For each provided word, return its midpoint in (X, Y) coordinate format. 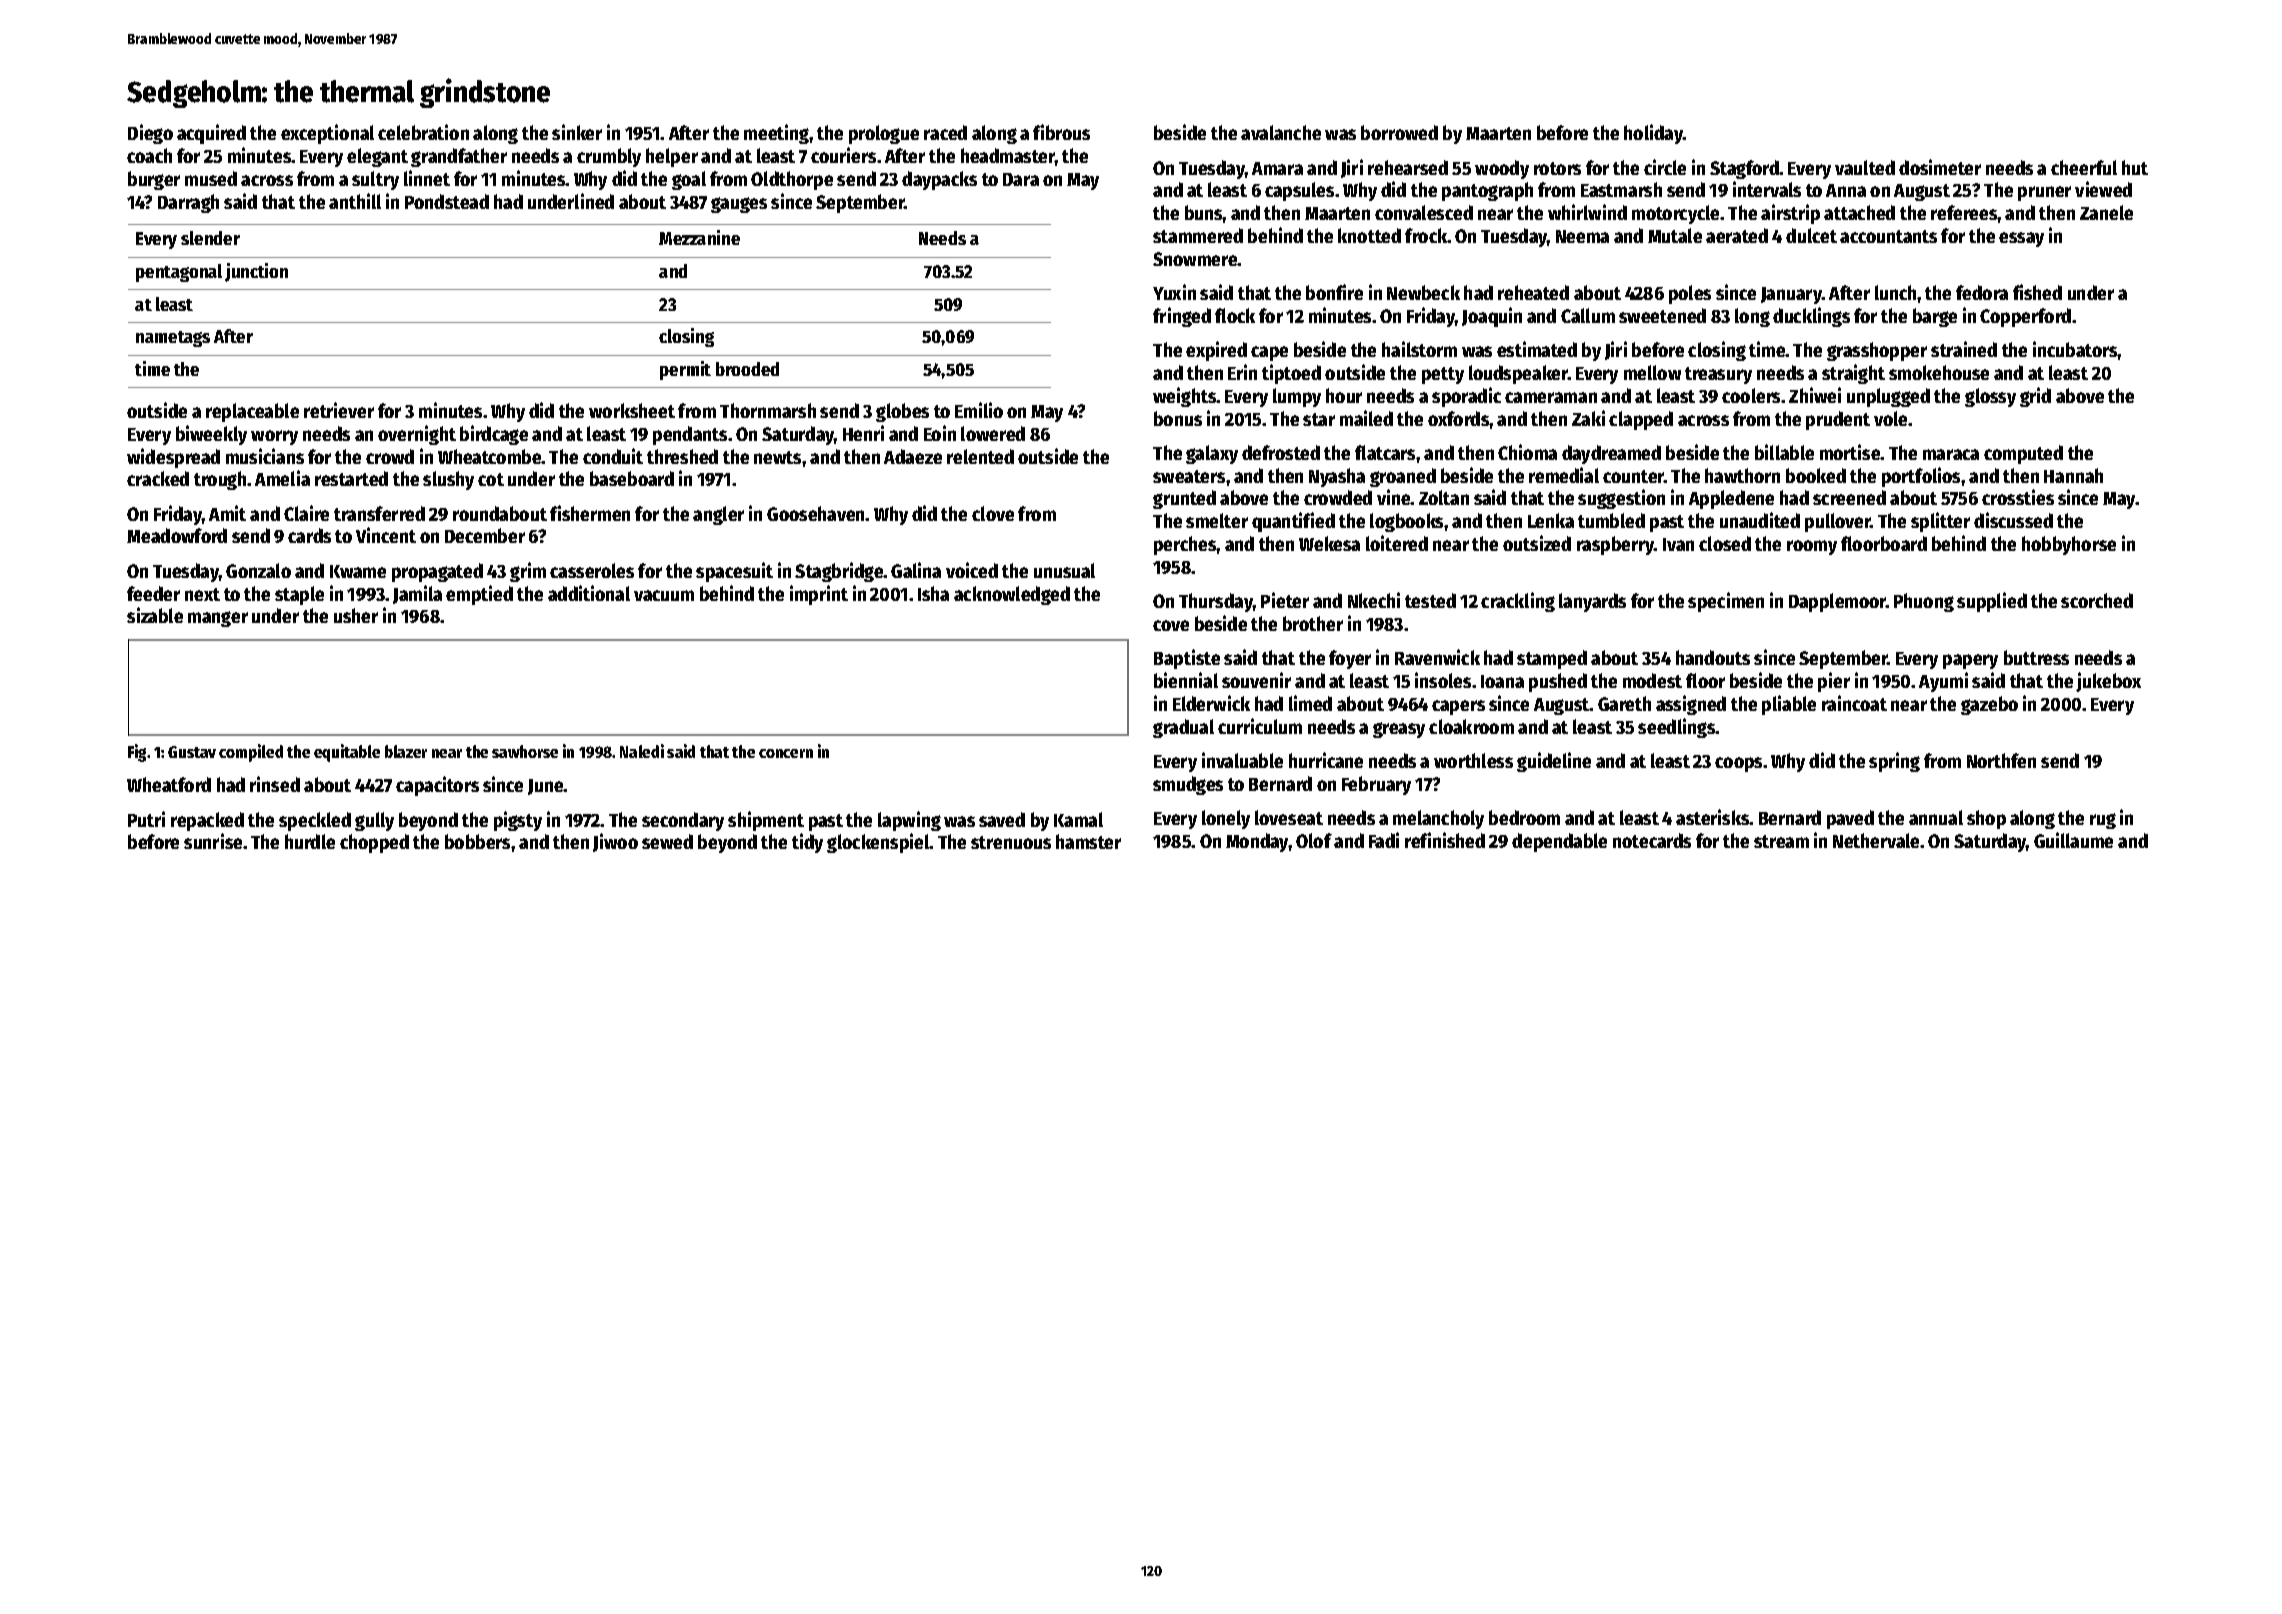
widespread (173, 458)
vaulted (1865, 167)
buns (1204, 212)
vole (1890, 418)
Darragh (188, 203)
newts (777, 457)
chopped (374, 843)
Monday (1257, 842)
